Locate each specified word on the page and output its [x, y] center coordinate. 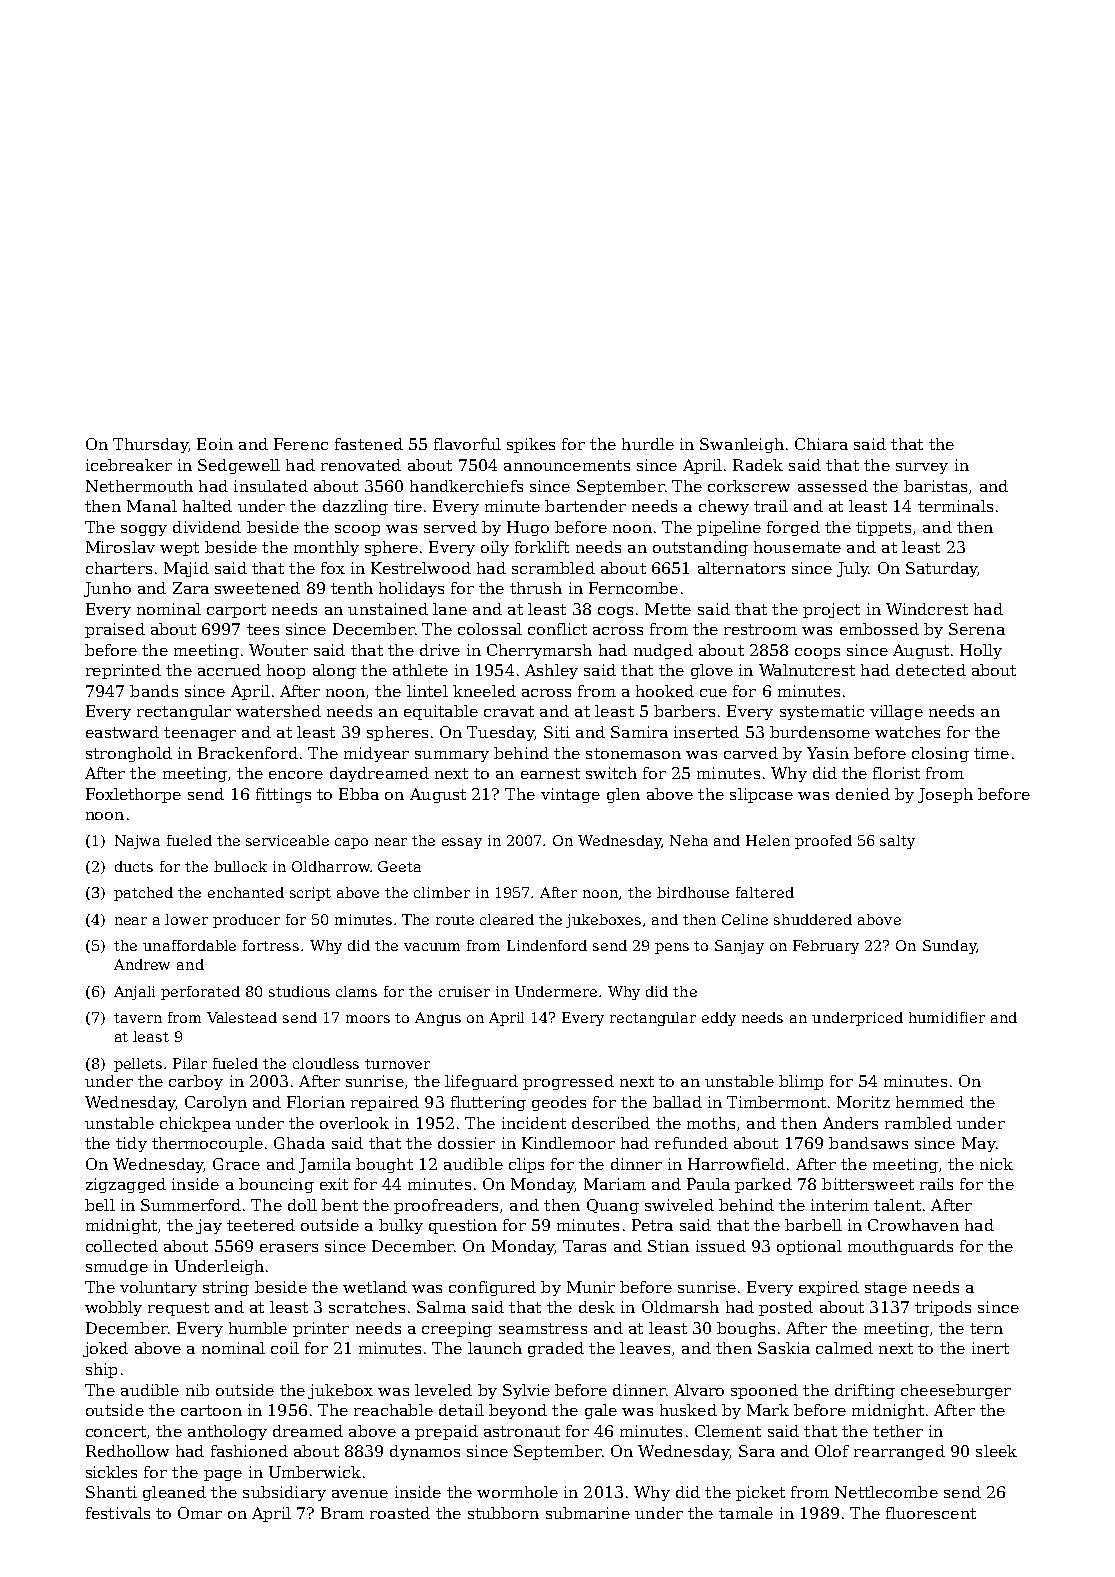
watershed [278, 711]
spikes [531, 445]
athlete [420, 670]
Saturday [941, 569]
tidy [131, 1144]
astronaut [522, 1431]
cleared [507, 919]
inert [990, 1348]
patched [143, 894]
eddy [719, 1019]
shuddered [813, 919]
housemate [797, 547]
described [611, 1123]
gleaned [174, 1493]
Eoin [215, 444]
